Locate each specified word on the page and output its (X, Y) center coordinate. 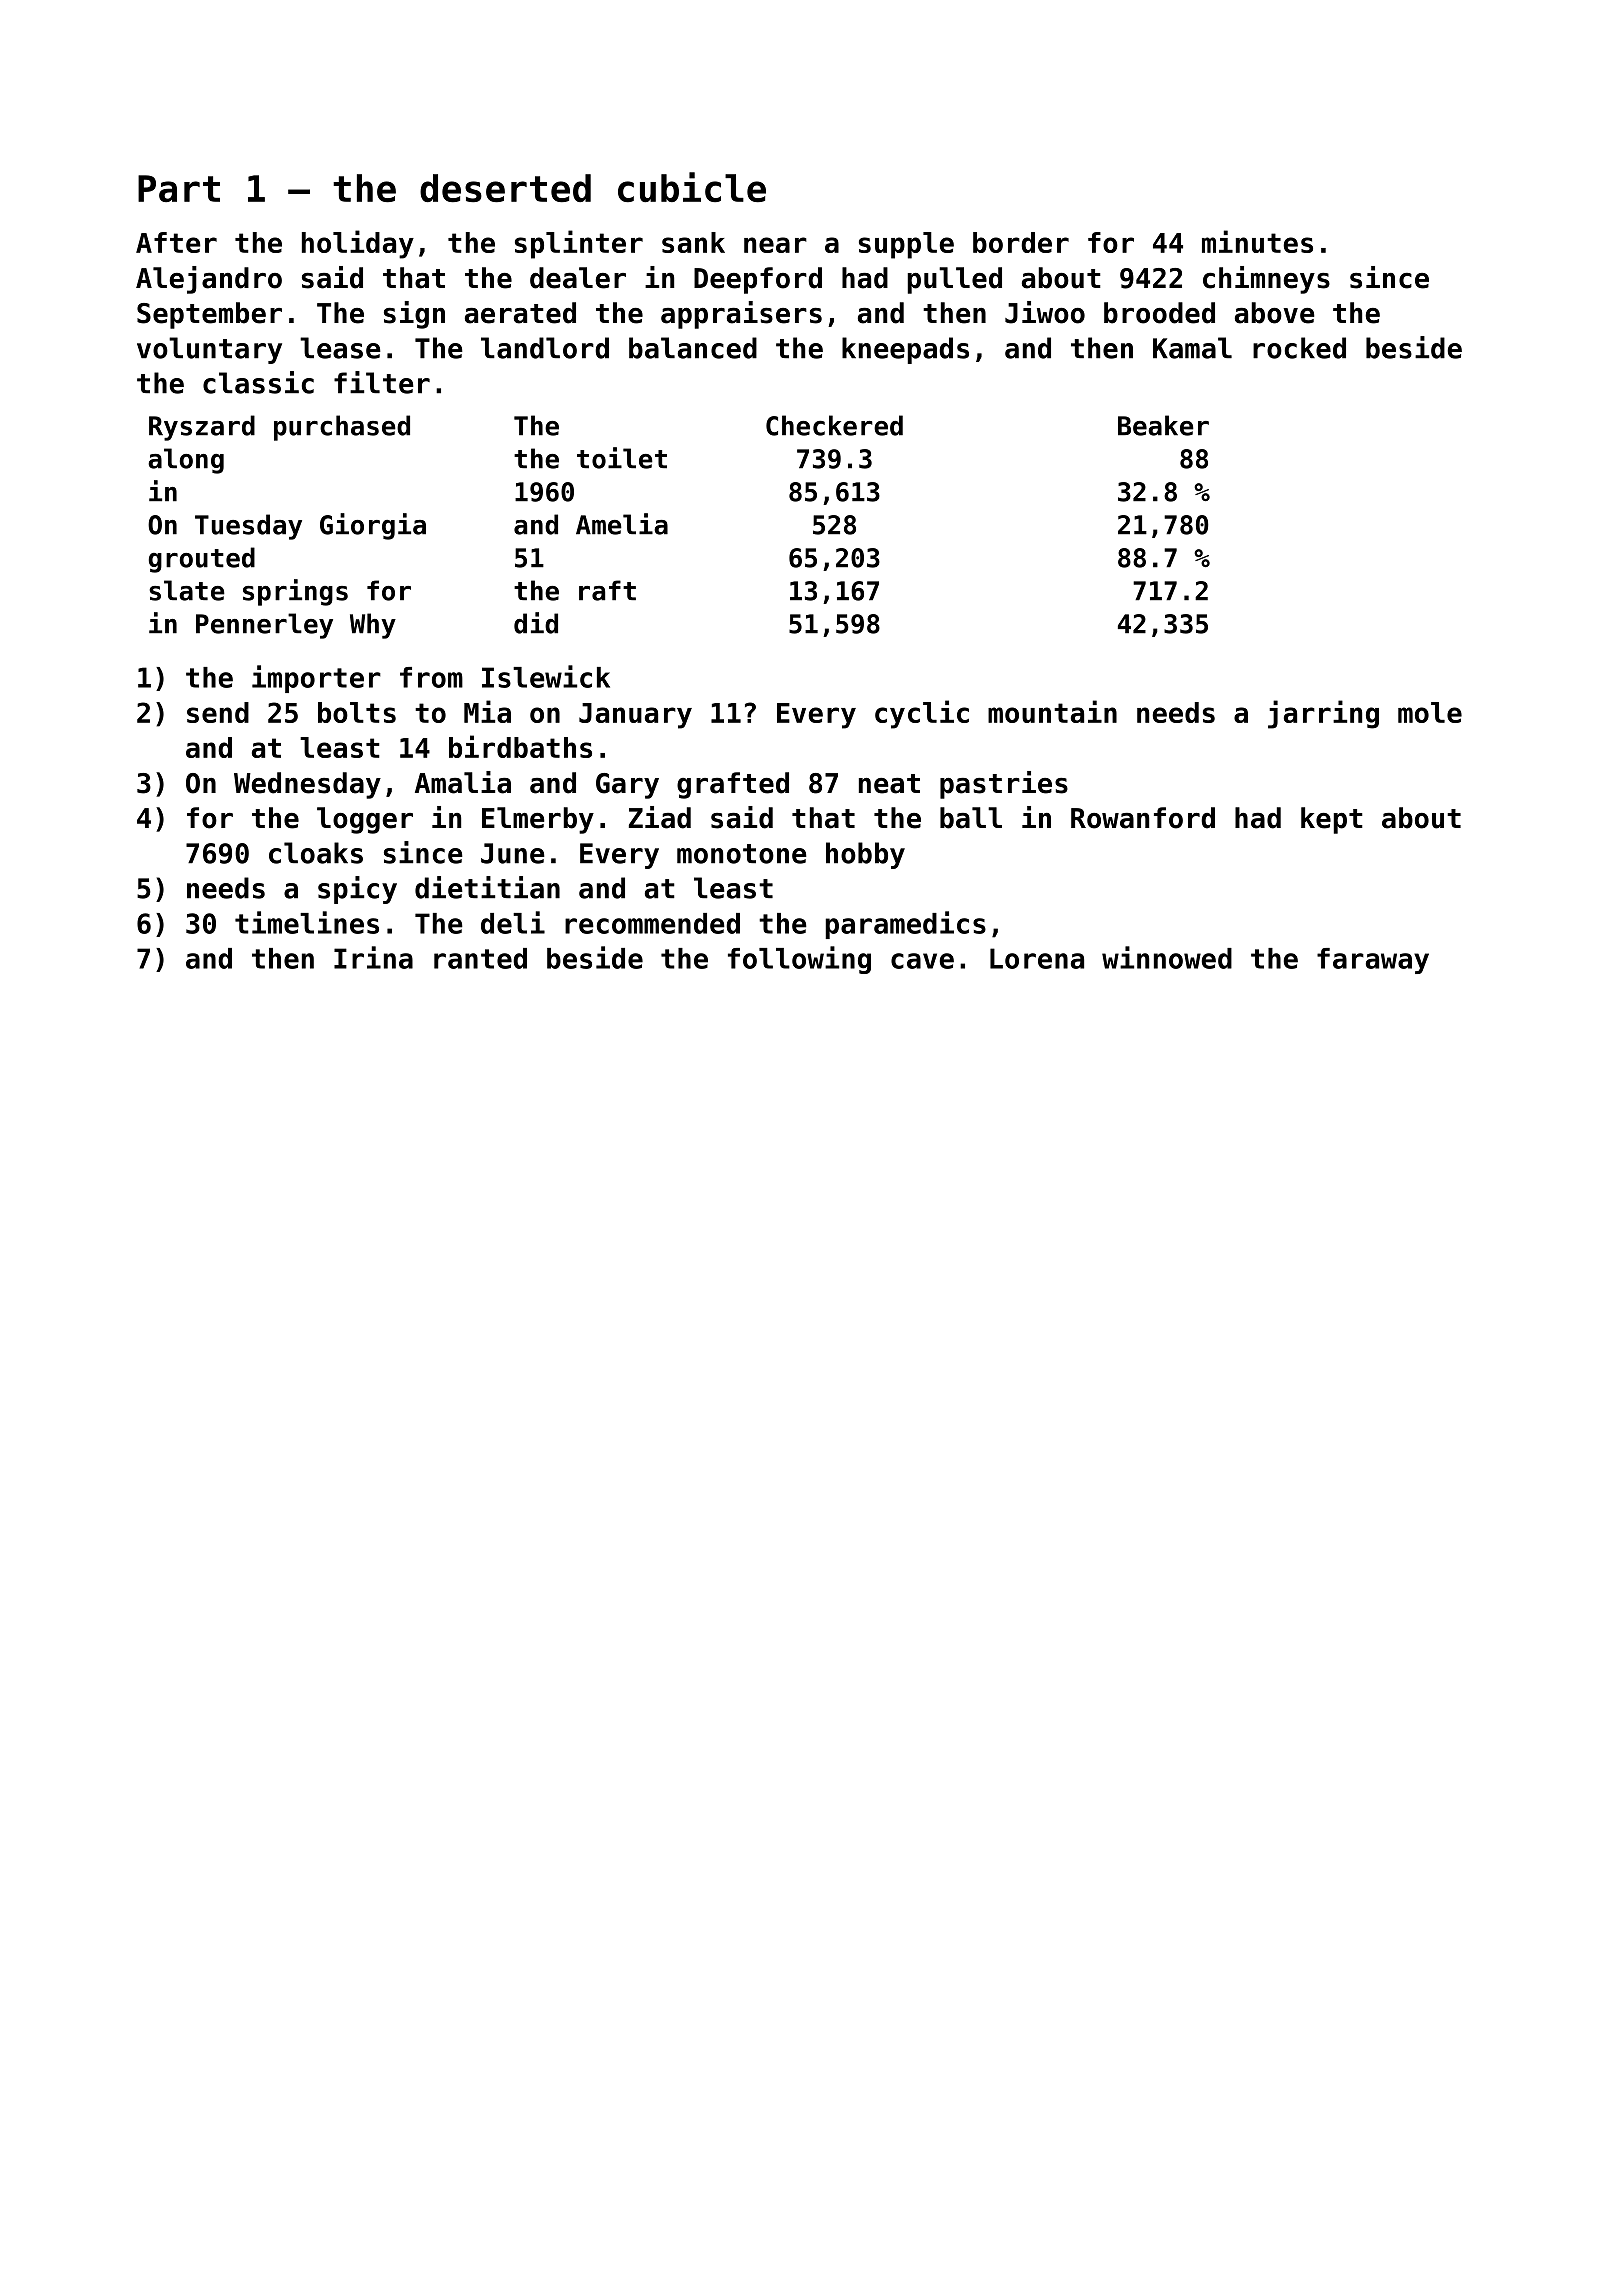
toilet (622, 458)
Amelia (622, 524)
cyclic (922, 714)
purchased (342, 428)
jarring (1323, 714)
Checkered (834, 425)
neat (889, 784)
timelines (307, 922)
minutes (1257, 241)
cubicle (692, 187)
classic (258, 382)
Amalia (463, 782)
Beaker (1163, 425)
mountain (1052, 711)
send (218, 712)
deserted (505, 188)
